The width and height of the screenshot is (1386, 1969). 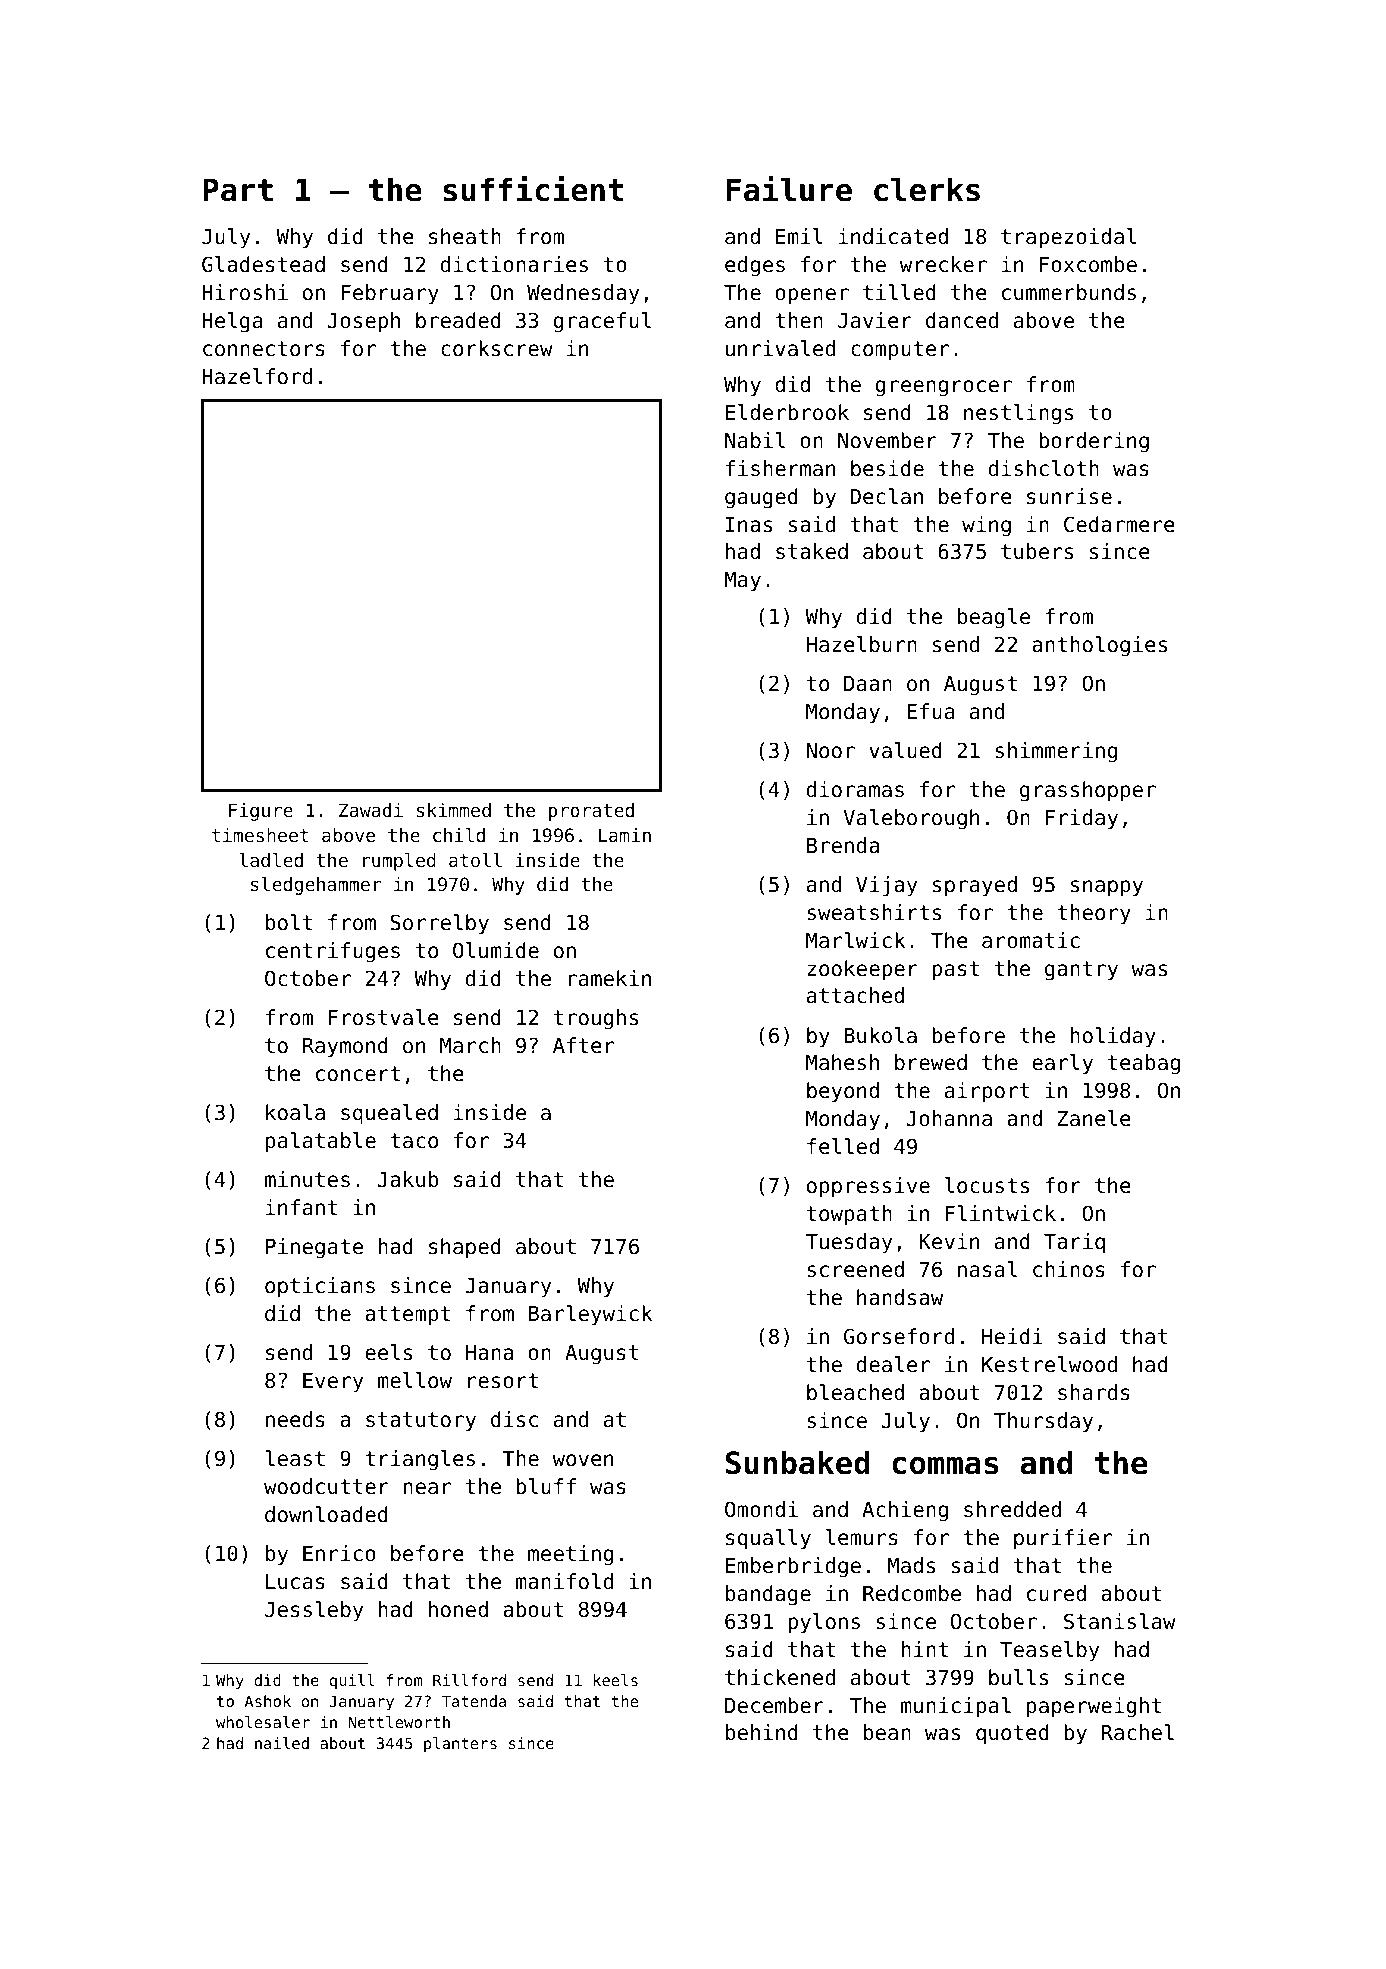 I want to click on behind, so click(x=762, y=1732).
